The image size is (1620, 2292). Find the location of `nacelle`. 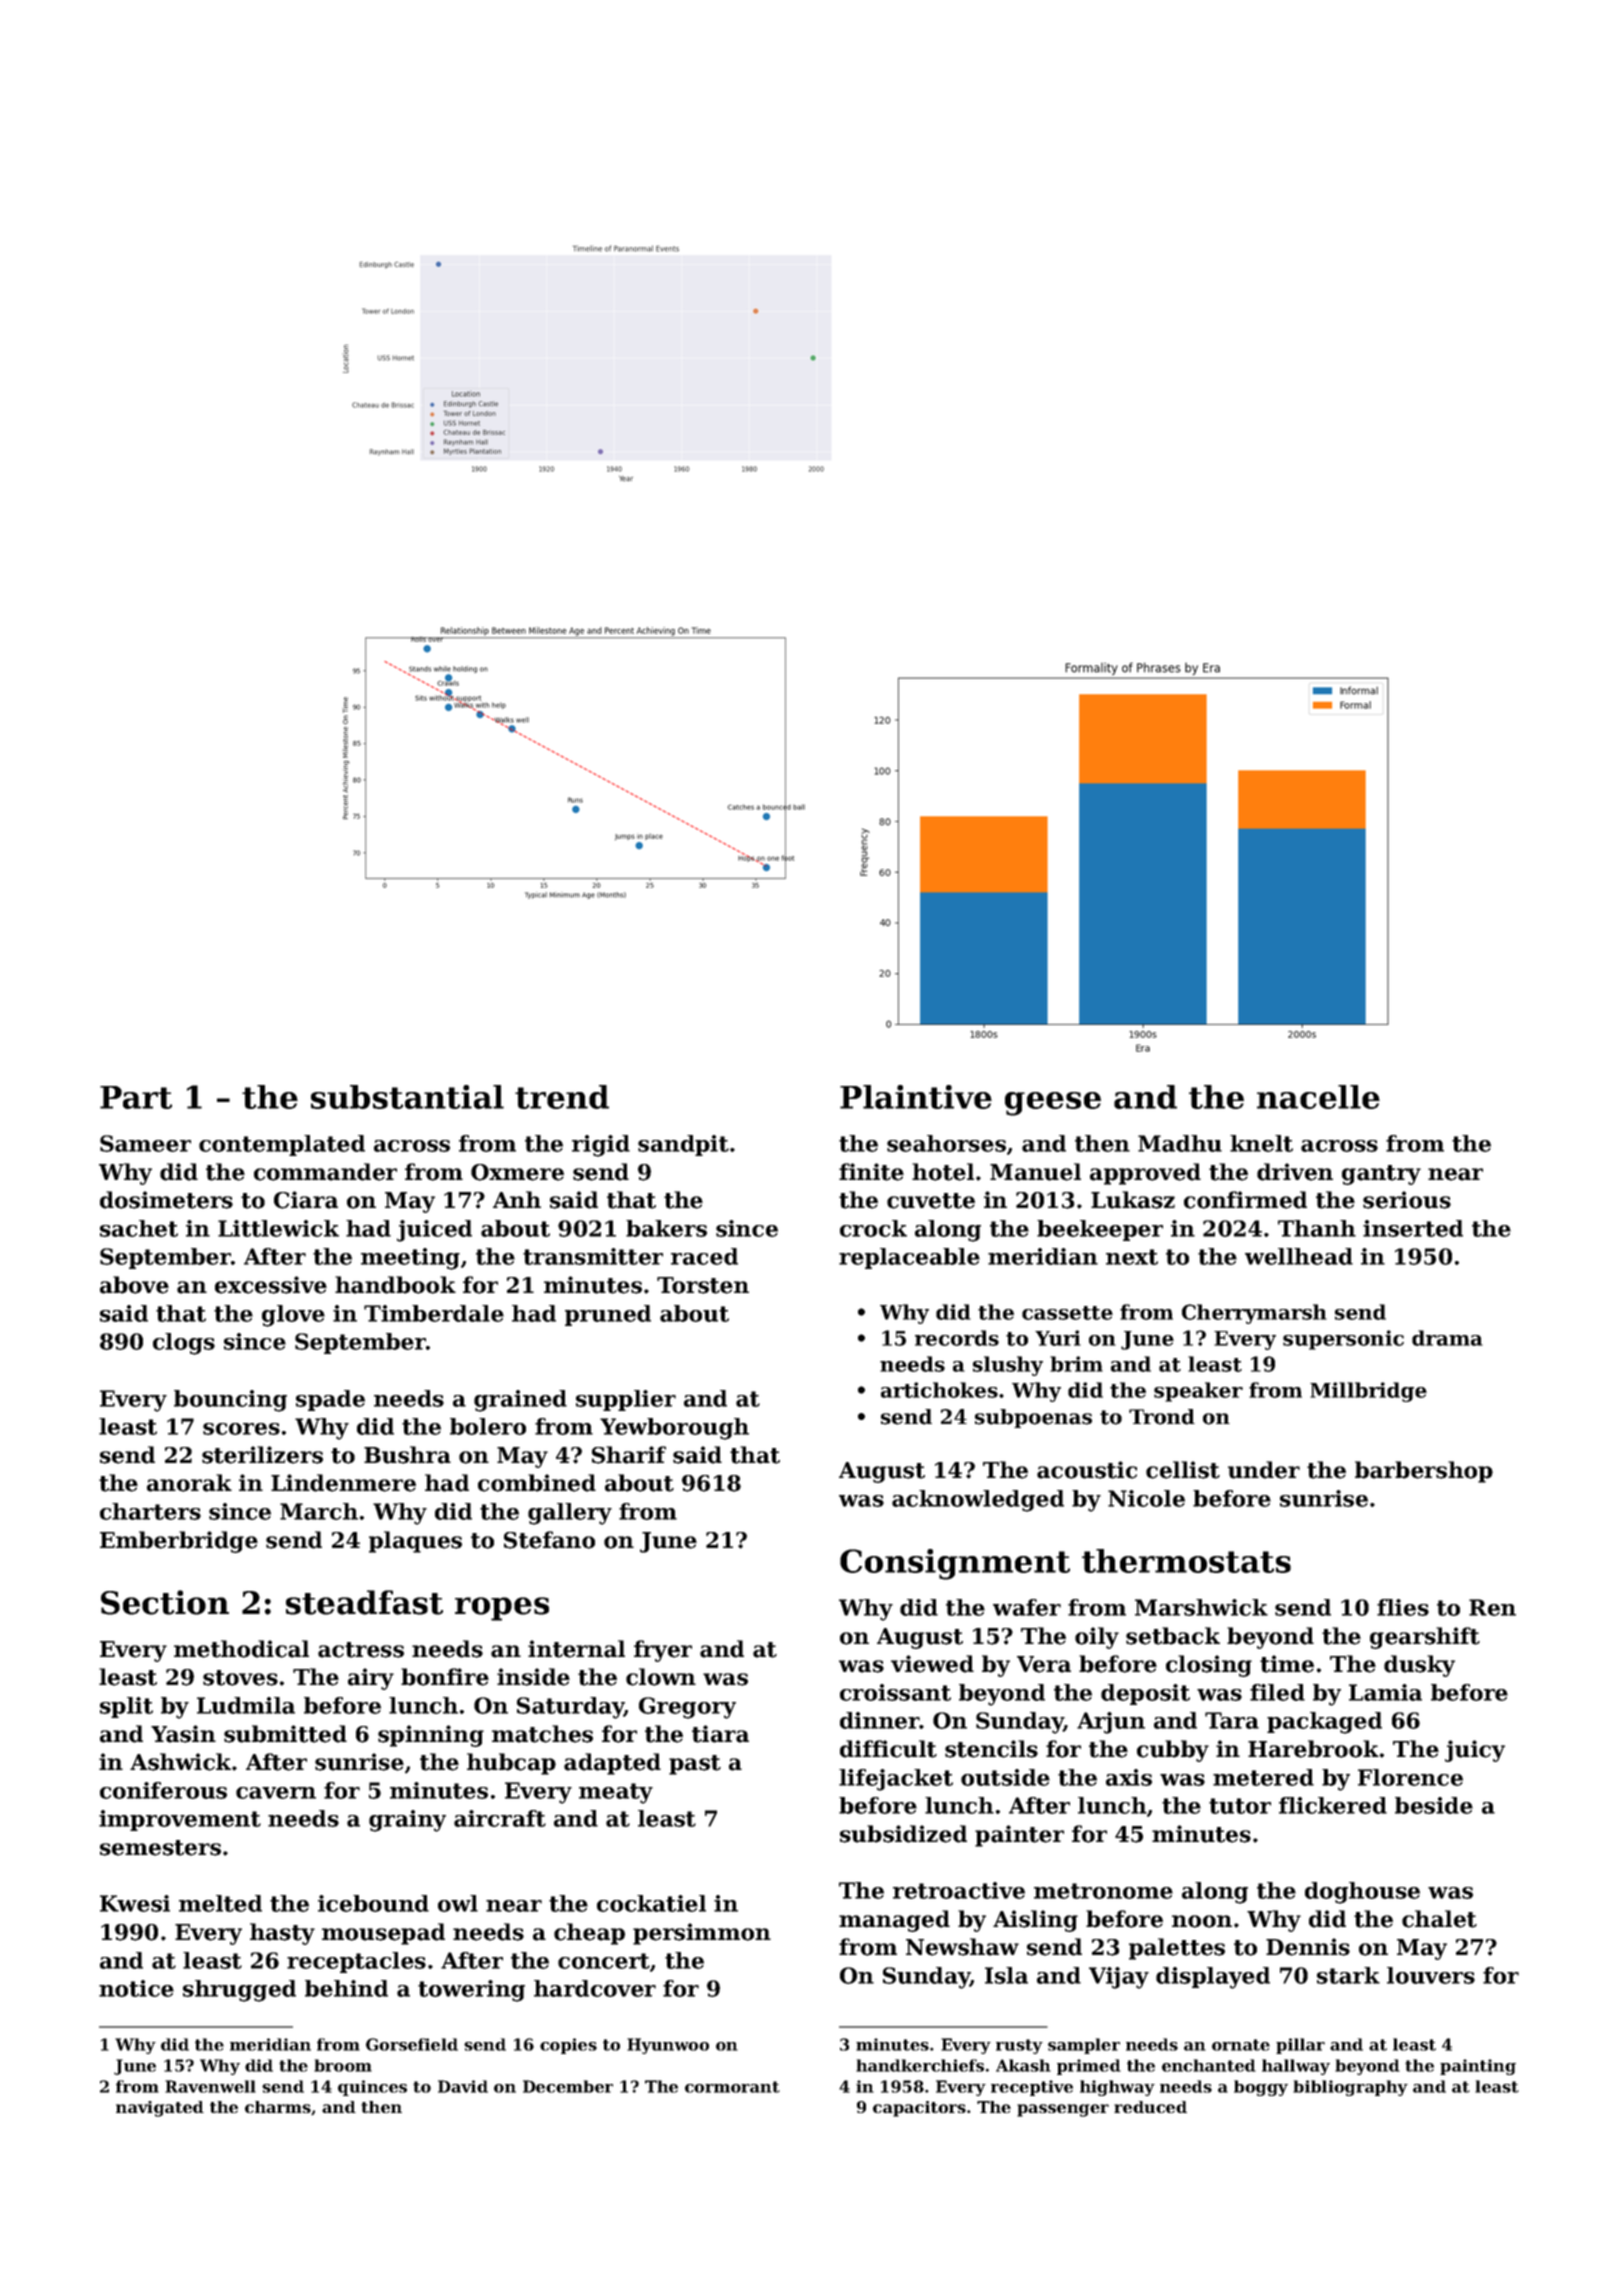

nacelle is located at coordinates (1318, 1097).
